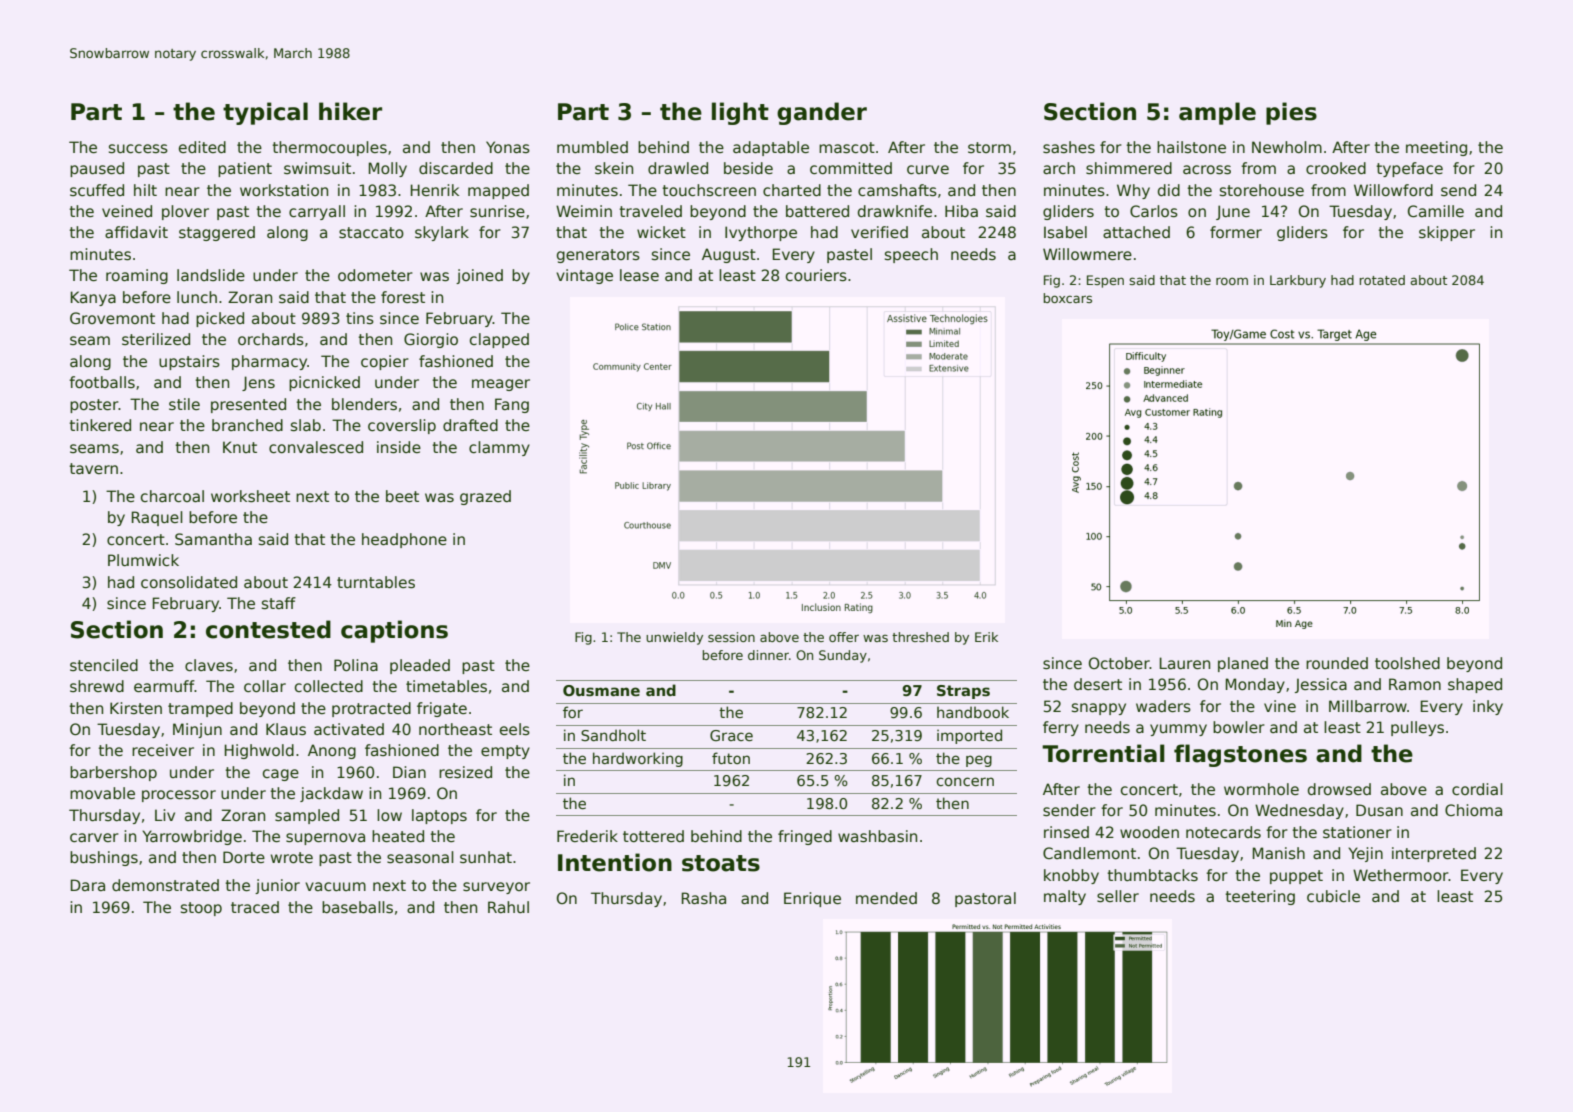 The height and width of the screenshot is (1112, 1573). Describe the element at coordinates (136, 232) in the screenshot. I see `affidavit` at that location.
